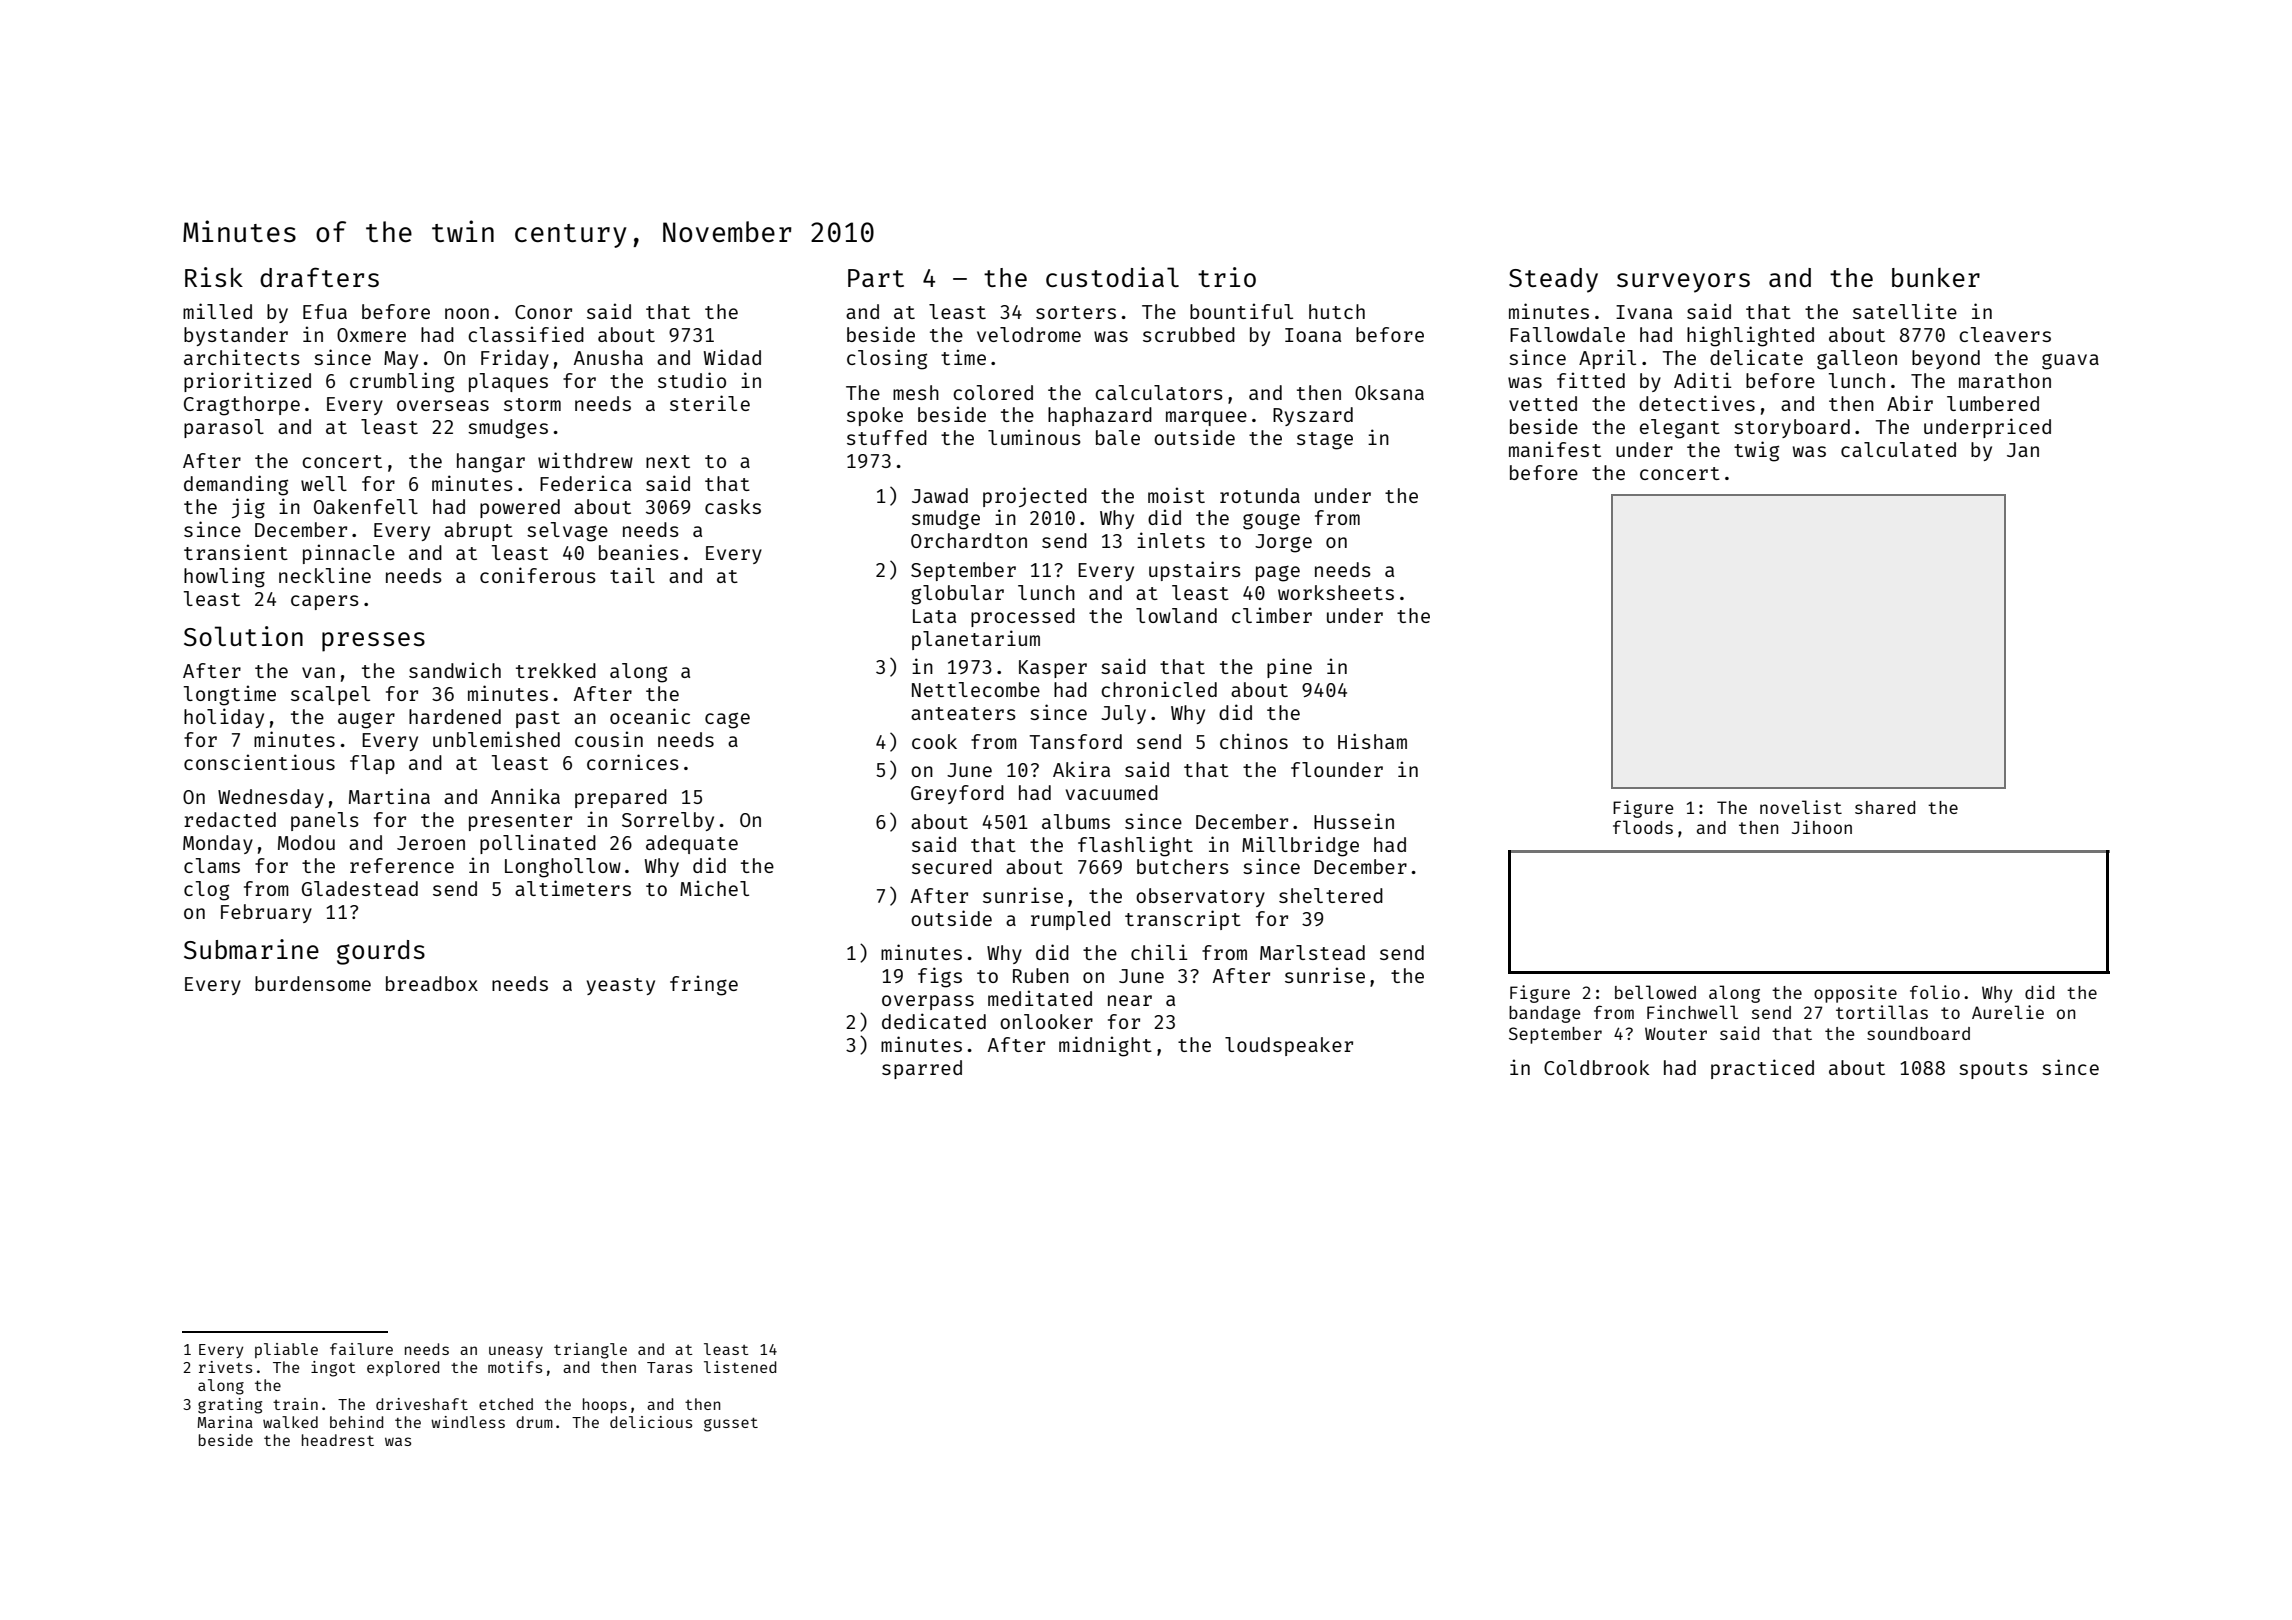  Describe the element at coordinates (1644, 312) in the page. I see `Ivana` at that location.
